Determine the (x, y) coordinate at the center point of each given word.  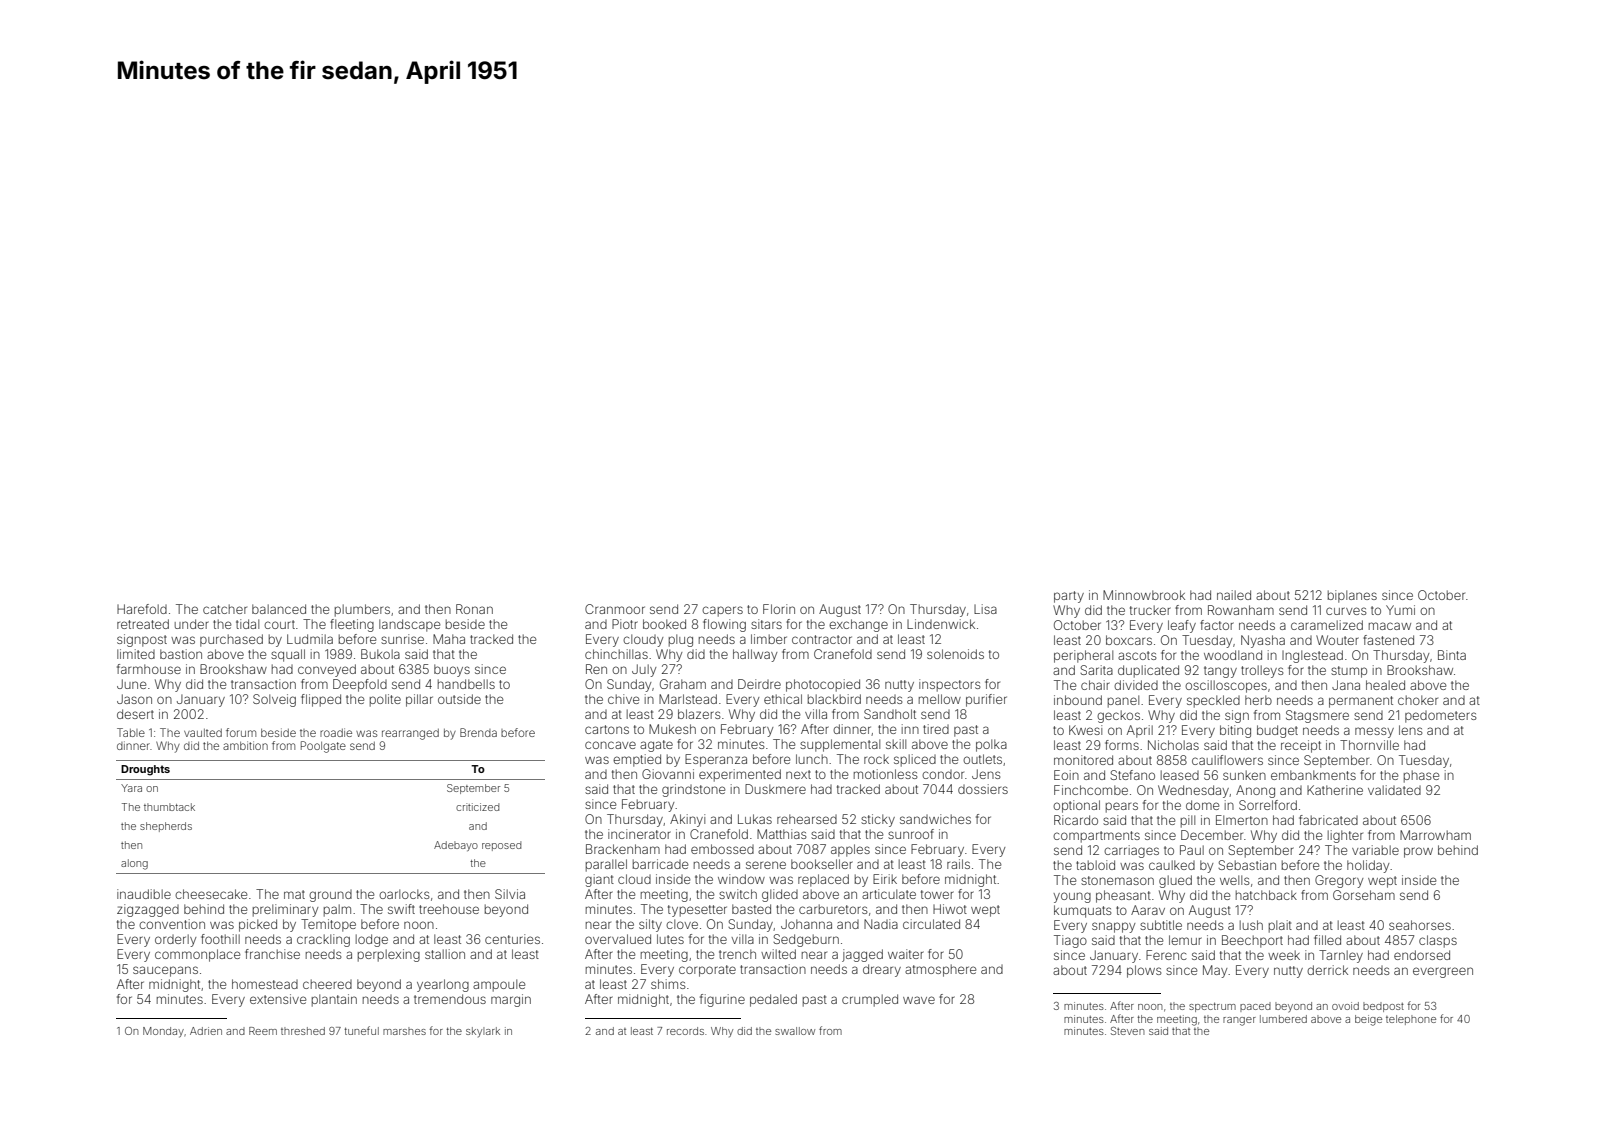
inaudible (144, 894)
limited (136, 654)
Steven (1128, 1031)
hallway (755, 655)
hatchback (1266, 895)
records (685, 1031)
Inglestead (1312, 656)
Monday (163, 1032)
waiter (906, 954)
